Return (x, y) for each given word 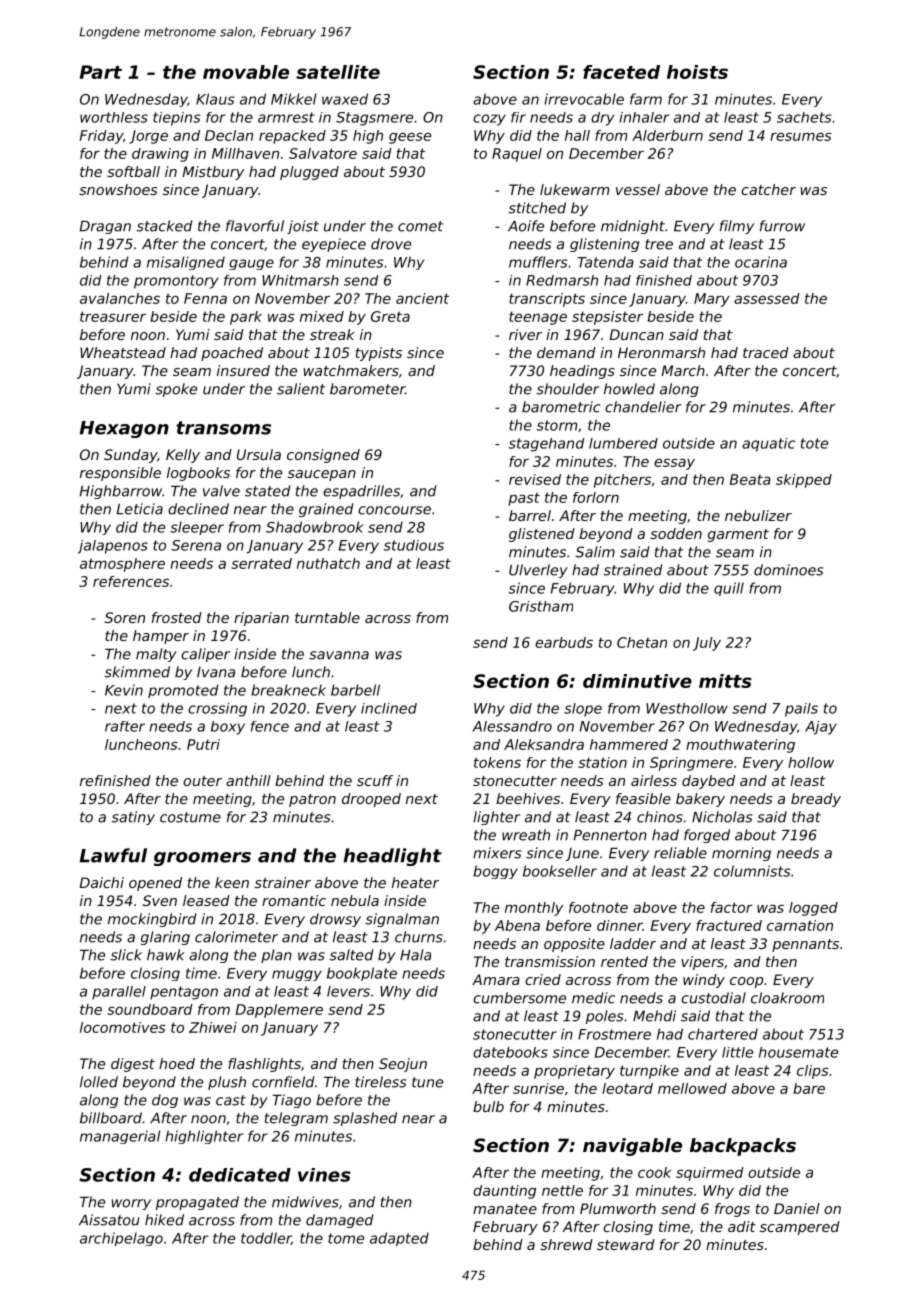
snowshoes (118, 189)
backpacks (743, 1147)
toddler (266, 1238)
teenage (538, 318)
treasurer (113, 316)
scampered (800, 1228)
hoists (697, 72)
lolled (99, 1082)
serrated (261, 563)
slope (583, 710)
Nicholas (722, 817)
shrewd (566, 1244)
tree (659, 244)
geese (410, 138)
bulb (488, 1106)
